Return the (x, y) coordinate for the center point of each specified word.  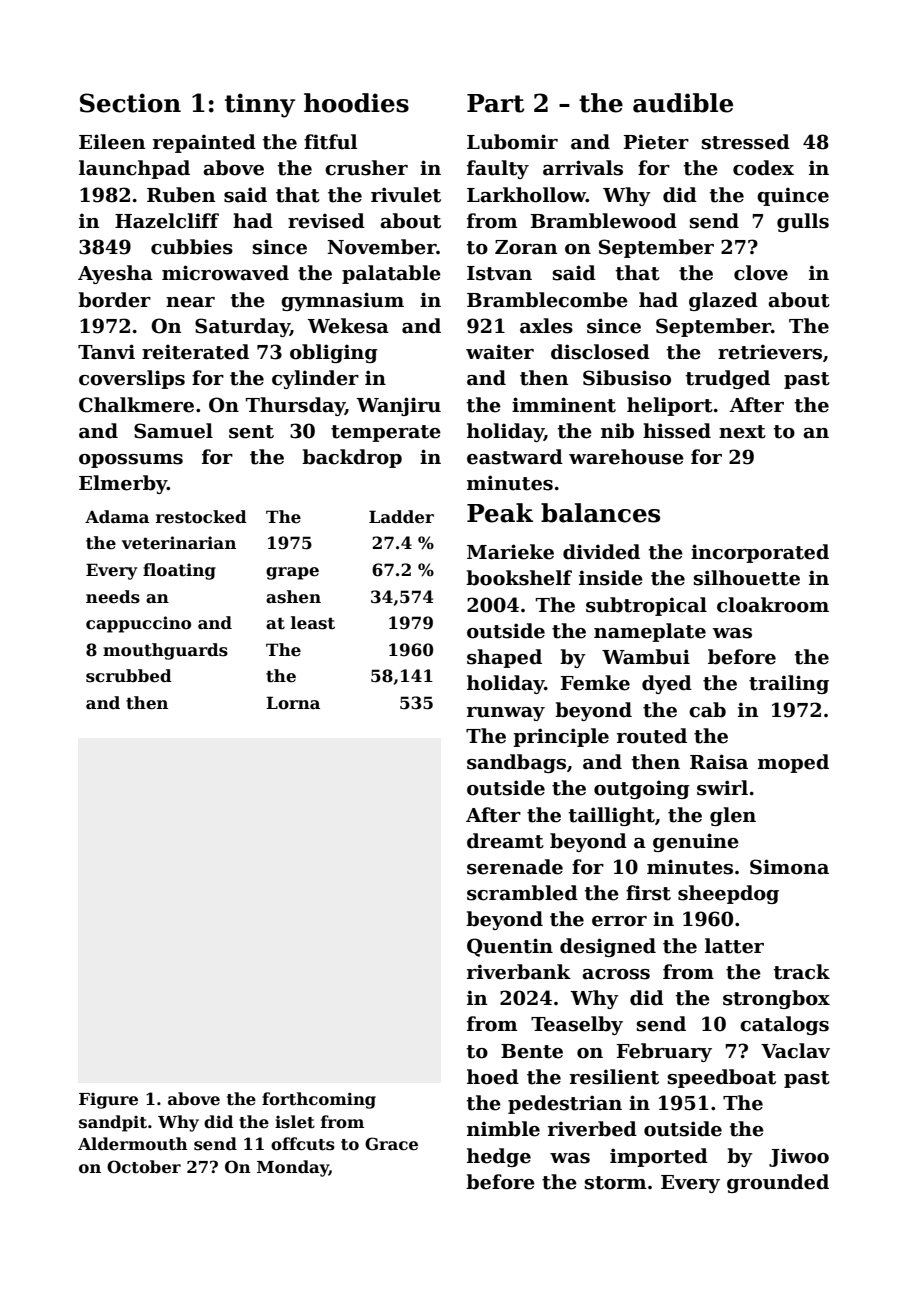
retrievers (770, 352)
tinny (260, 105)
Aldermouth (133, 1144)
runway (506, 714)
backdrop (352, 458)
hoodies (356, 103)
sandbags (516, 763)
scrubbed (129, 676)
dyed (667, 684)
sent (251, 432)
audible (683, 103)
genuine (696, 842)
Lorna (293, 703)
